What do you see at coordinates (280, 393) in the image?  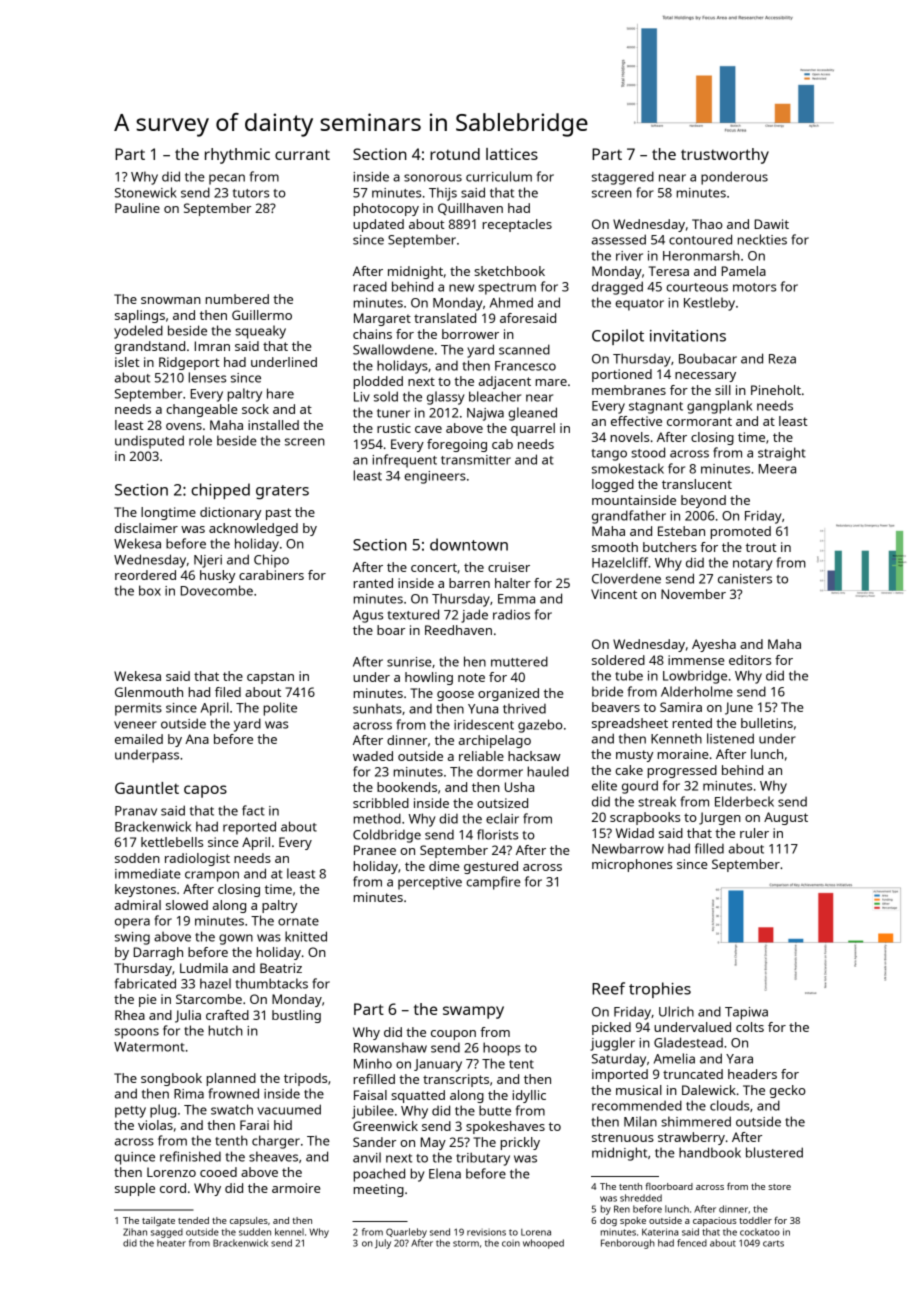 I see `hare` at bounding box center [280, 393].
